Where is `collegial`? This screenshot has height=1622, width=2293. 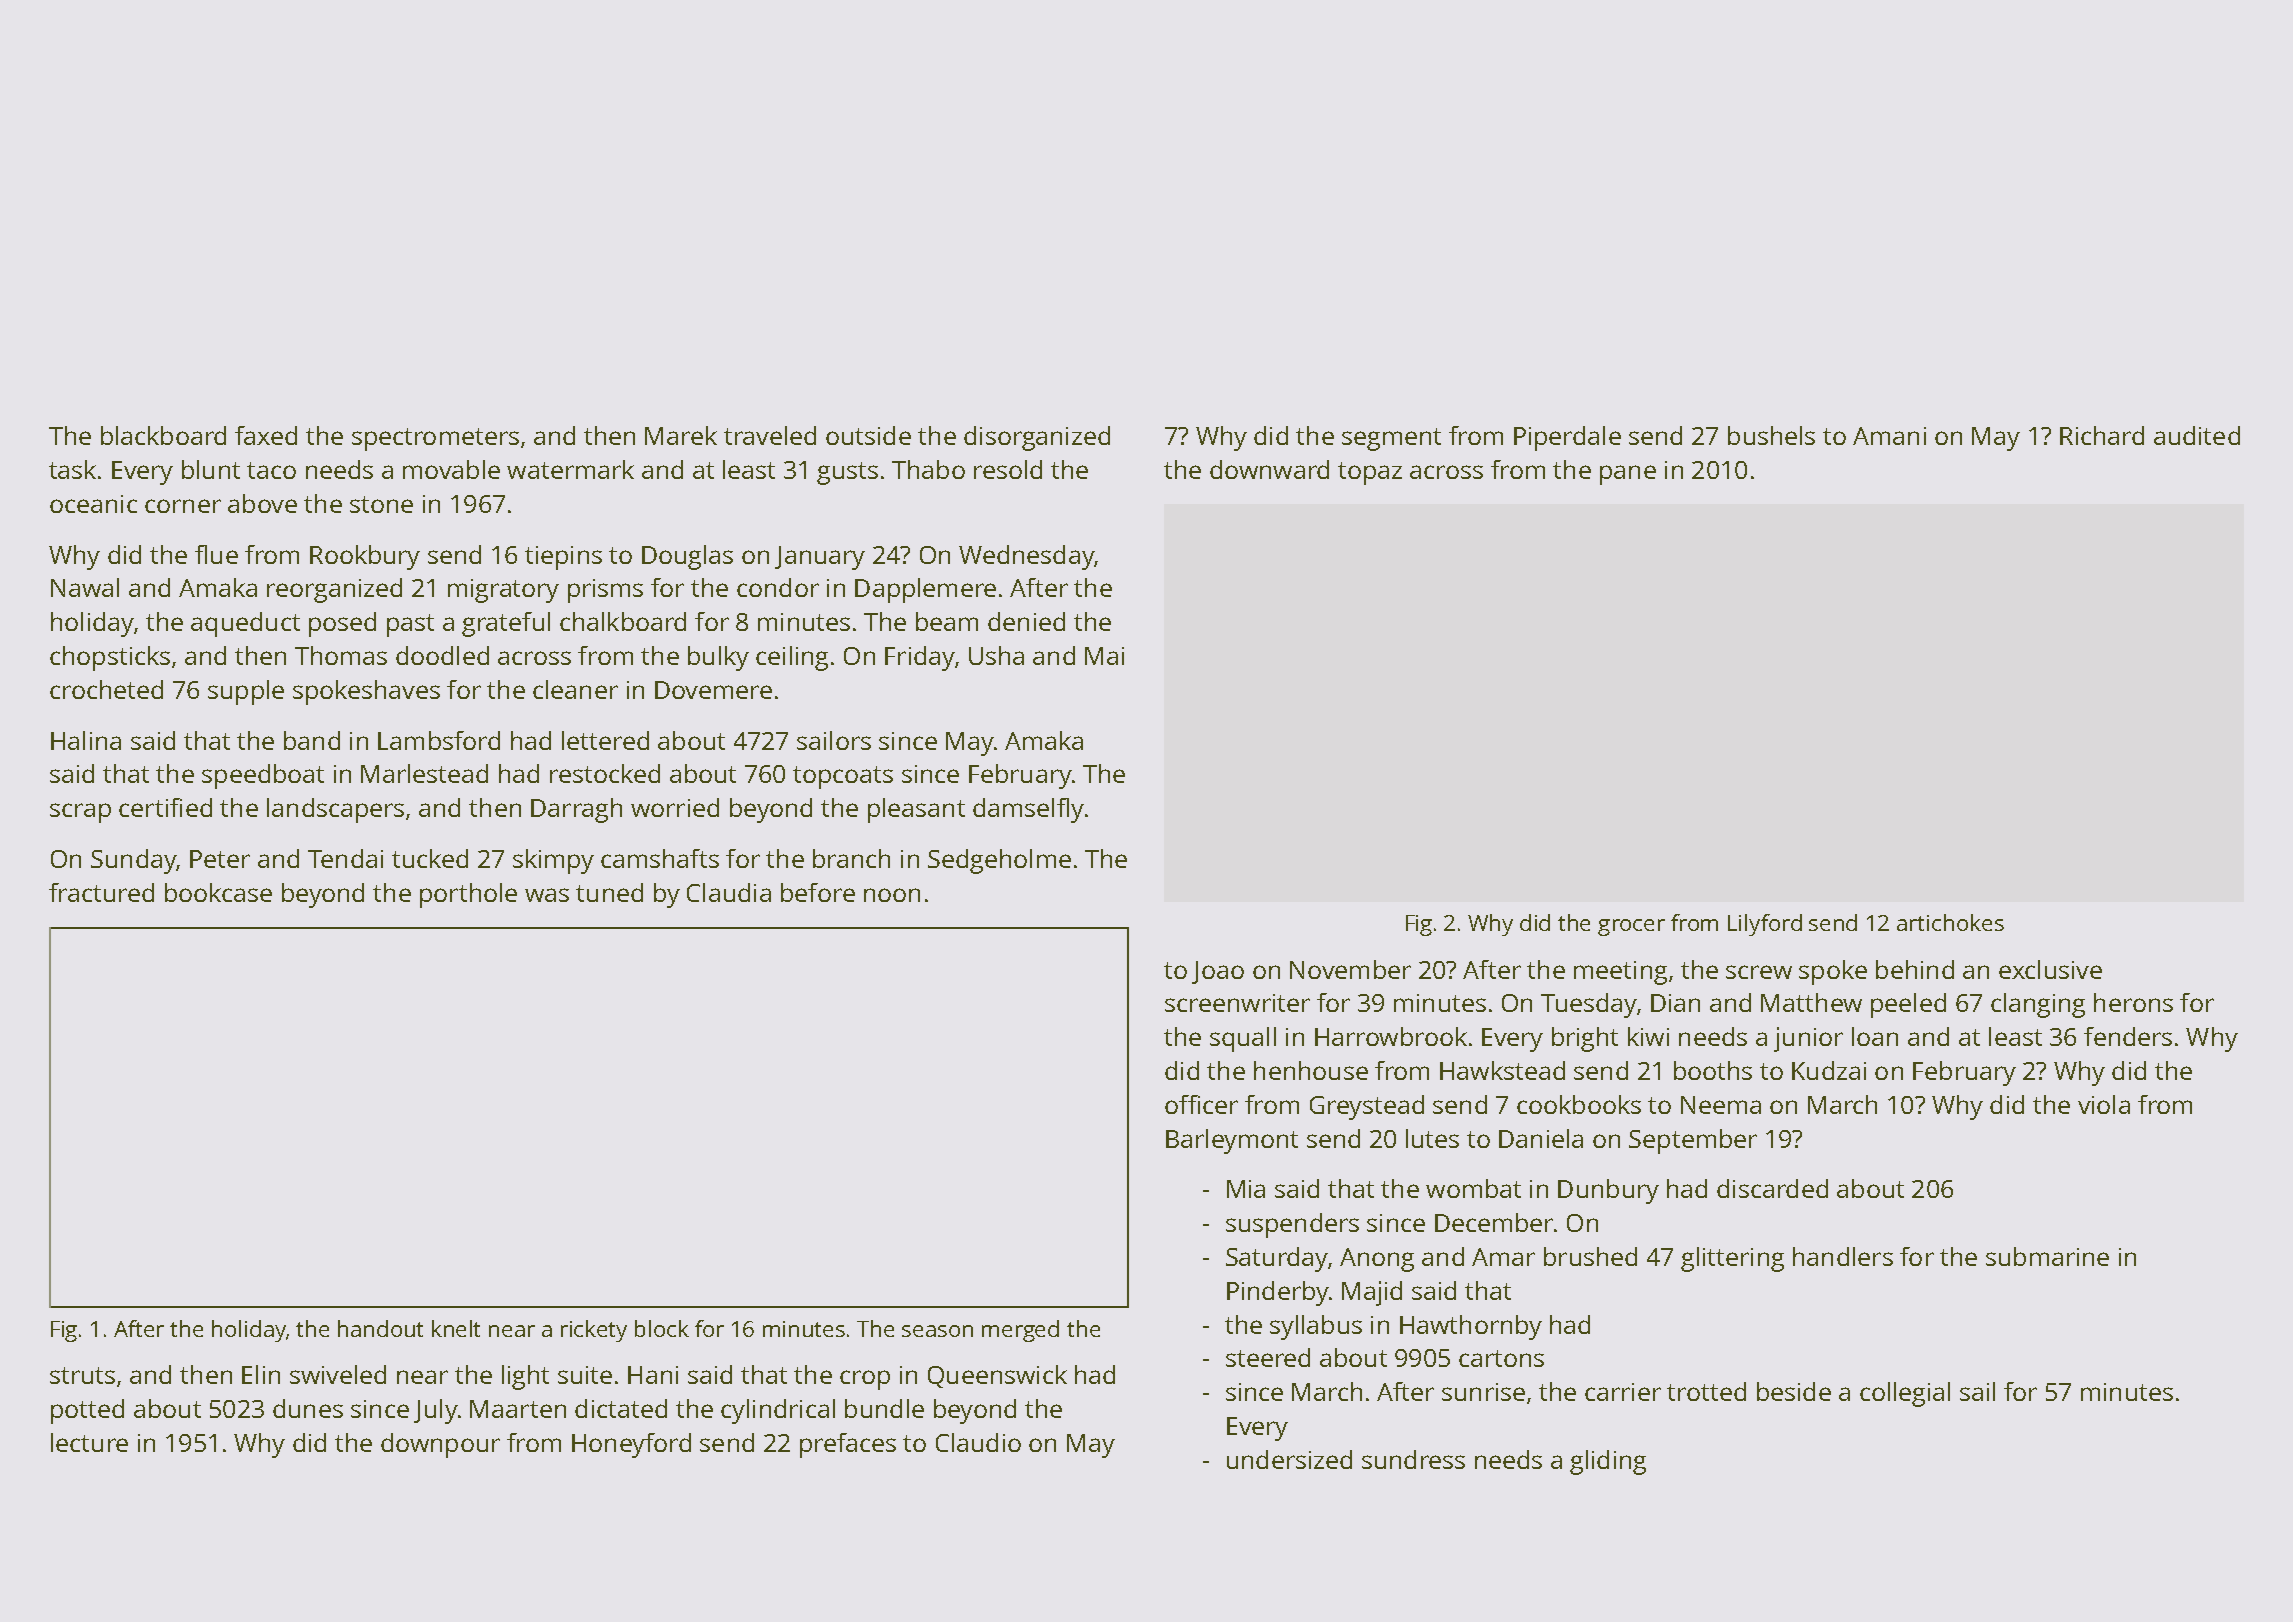
collegial is located at coordinates (1905, 1394).
